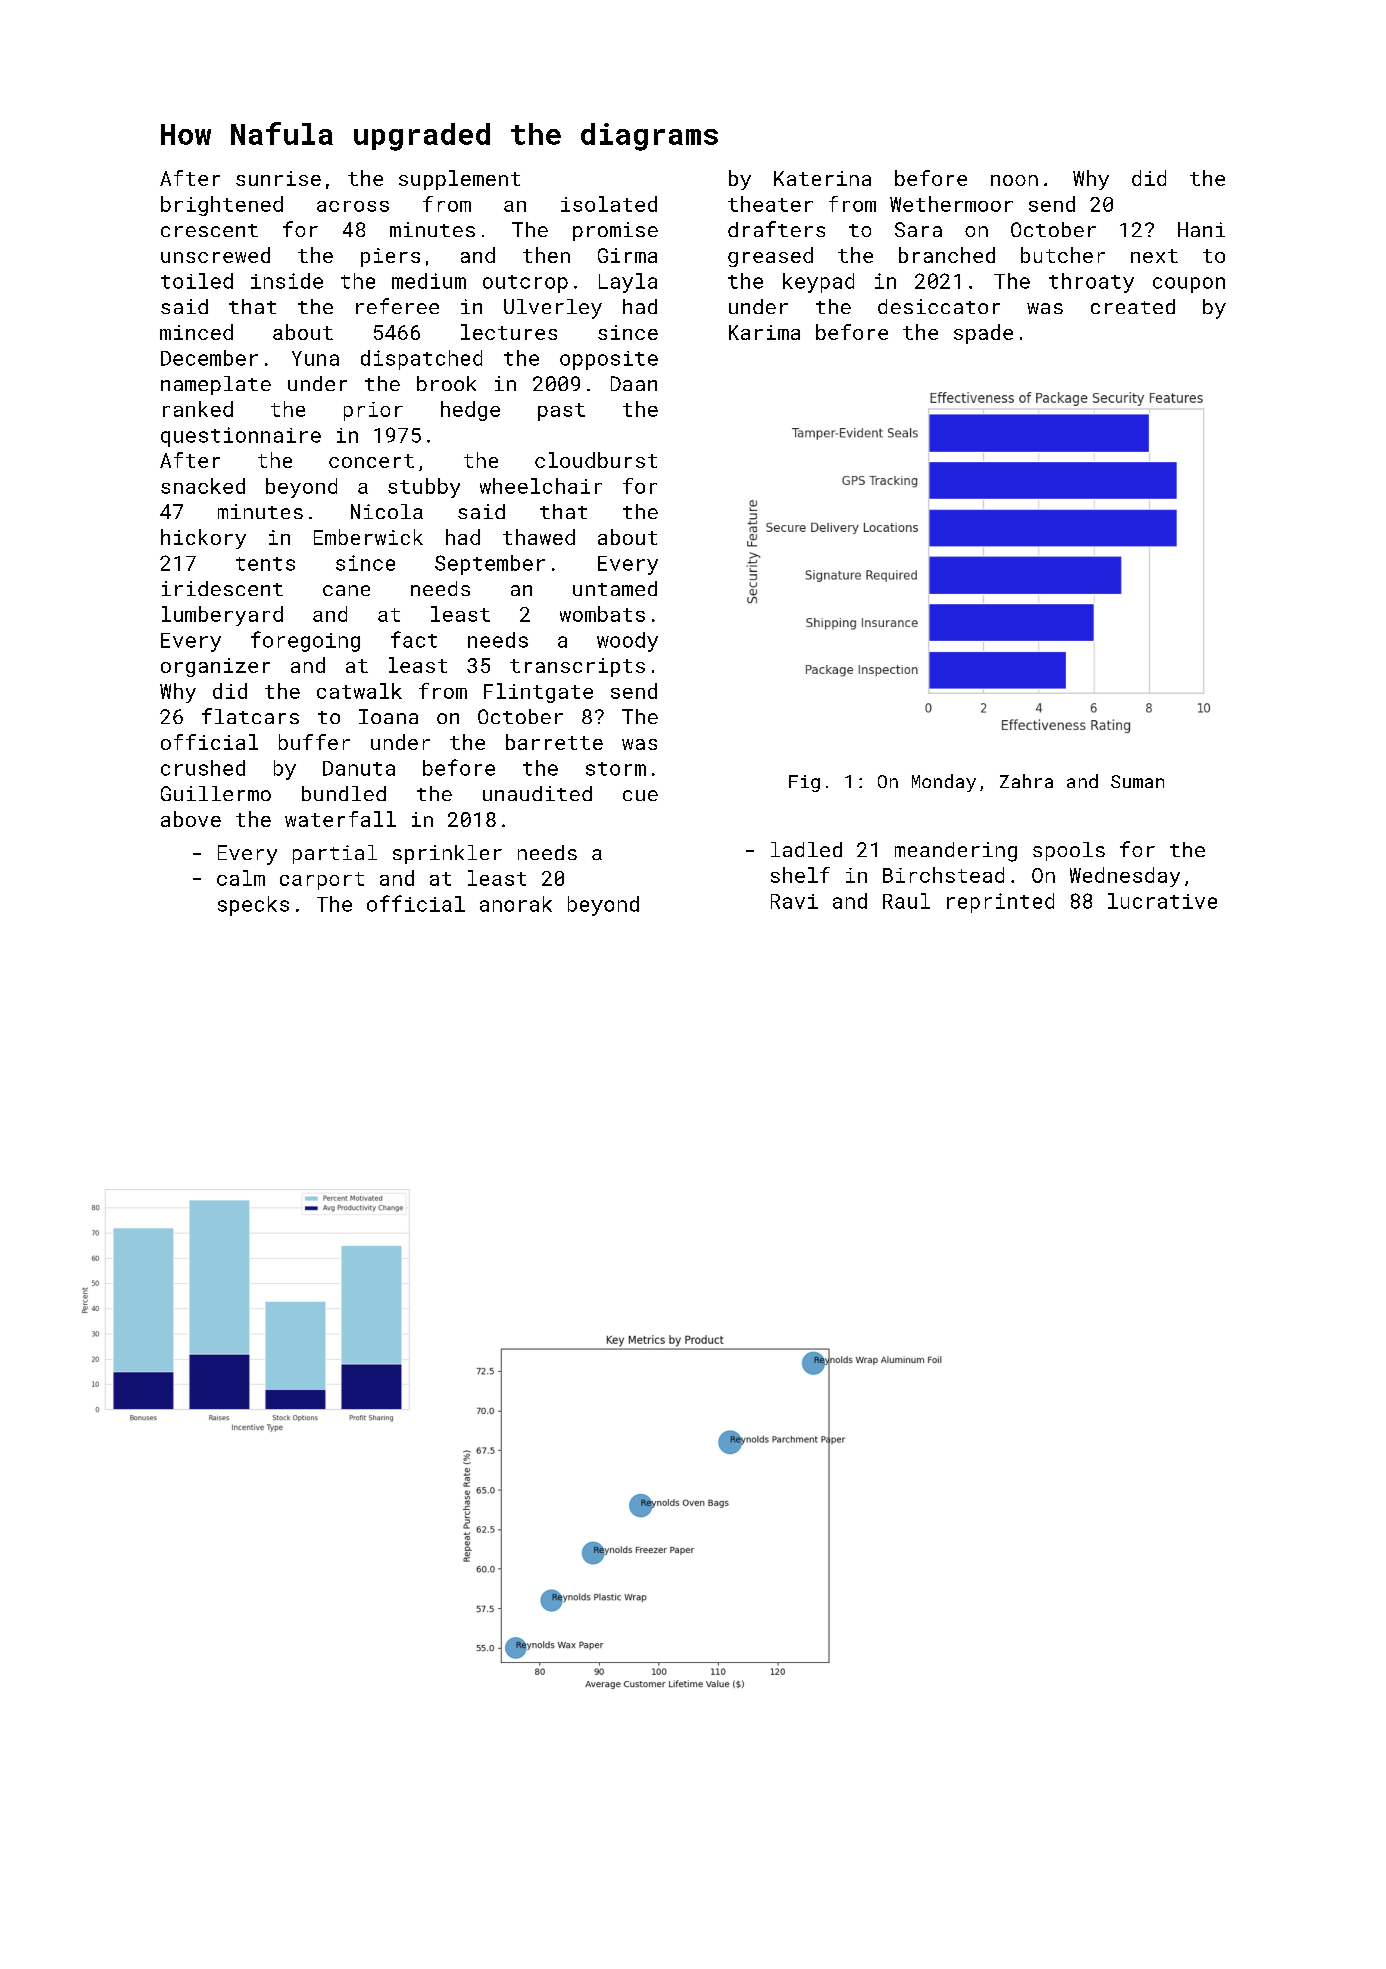  Describe the element at coordinates (516, 904) in the screenshot. I see `anorak` at that location.
